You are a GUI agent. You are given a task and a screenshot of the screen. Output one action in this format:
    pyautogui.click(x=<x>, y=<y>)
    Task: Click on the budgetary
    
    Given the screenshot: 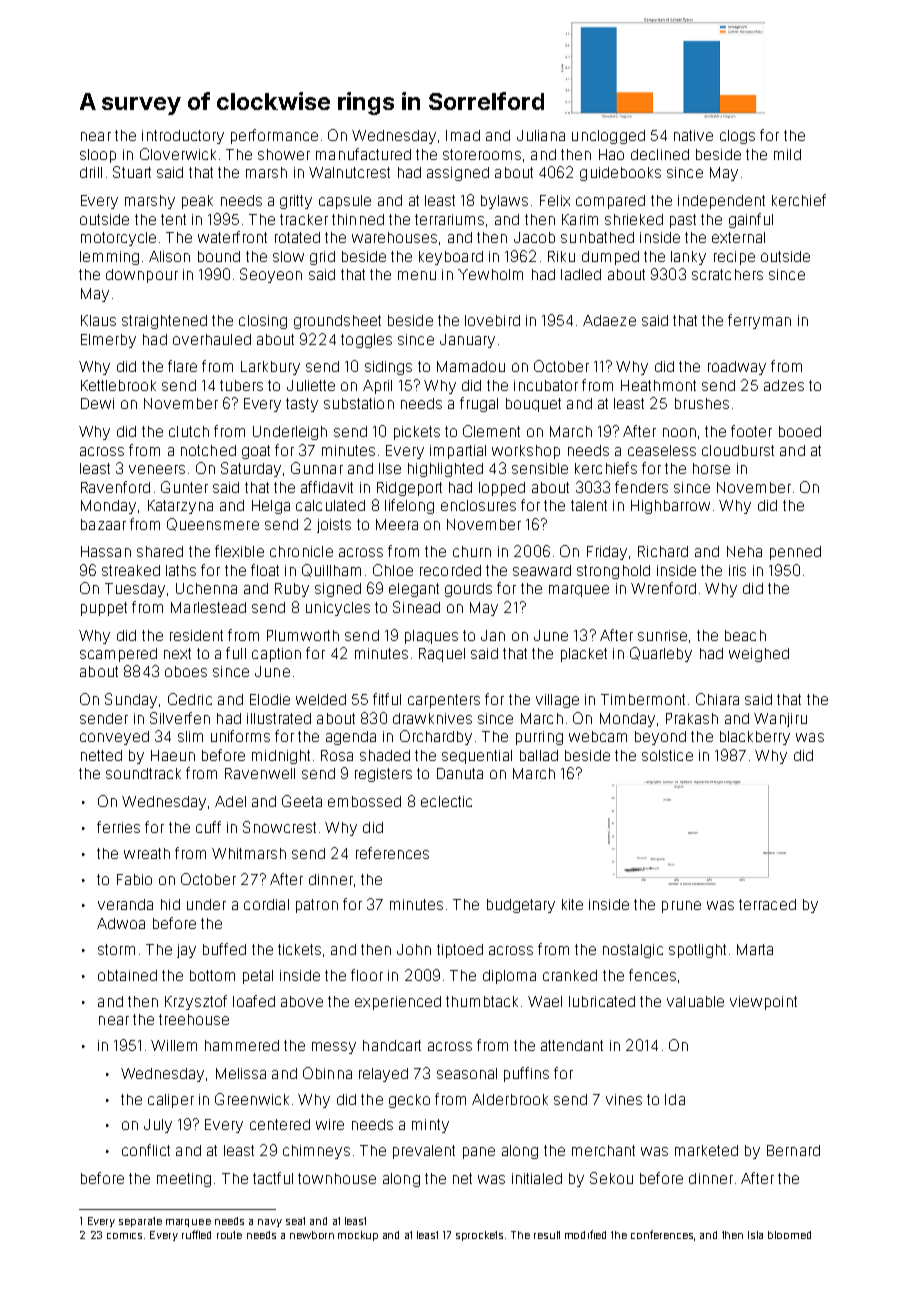 What is the action you would take?
    pyautogui.click(x=521, y=906)
